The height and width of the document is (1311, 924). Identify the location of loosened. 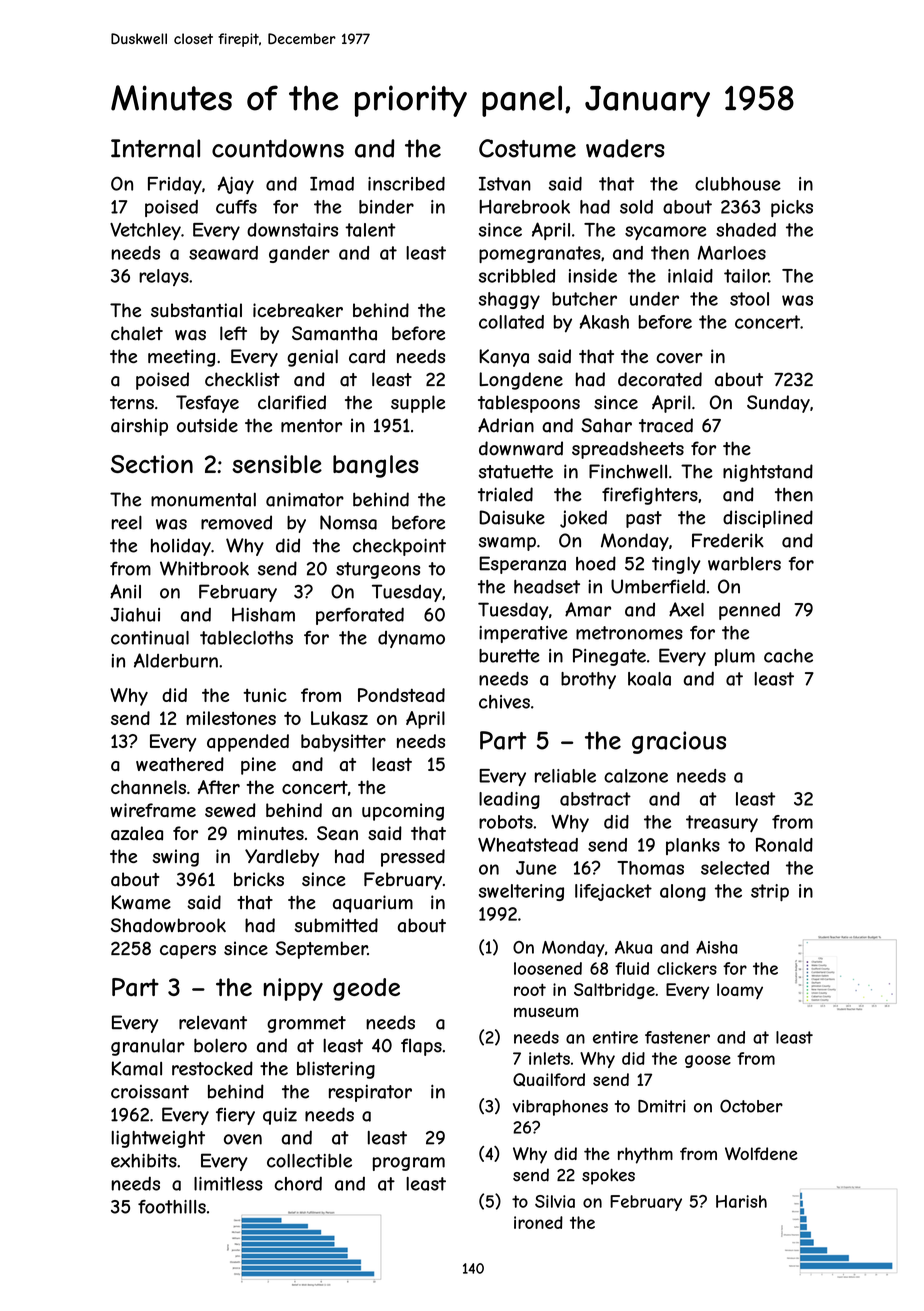
(548, 968).
